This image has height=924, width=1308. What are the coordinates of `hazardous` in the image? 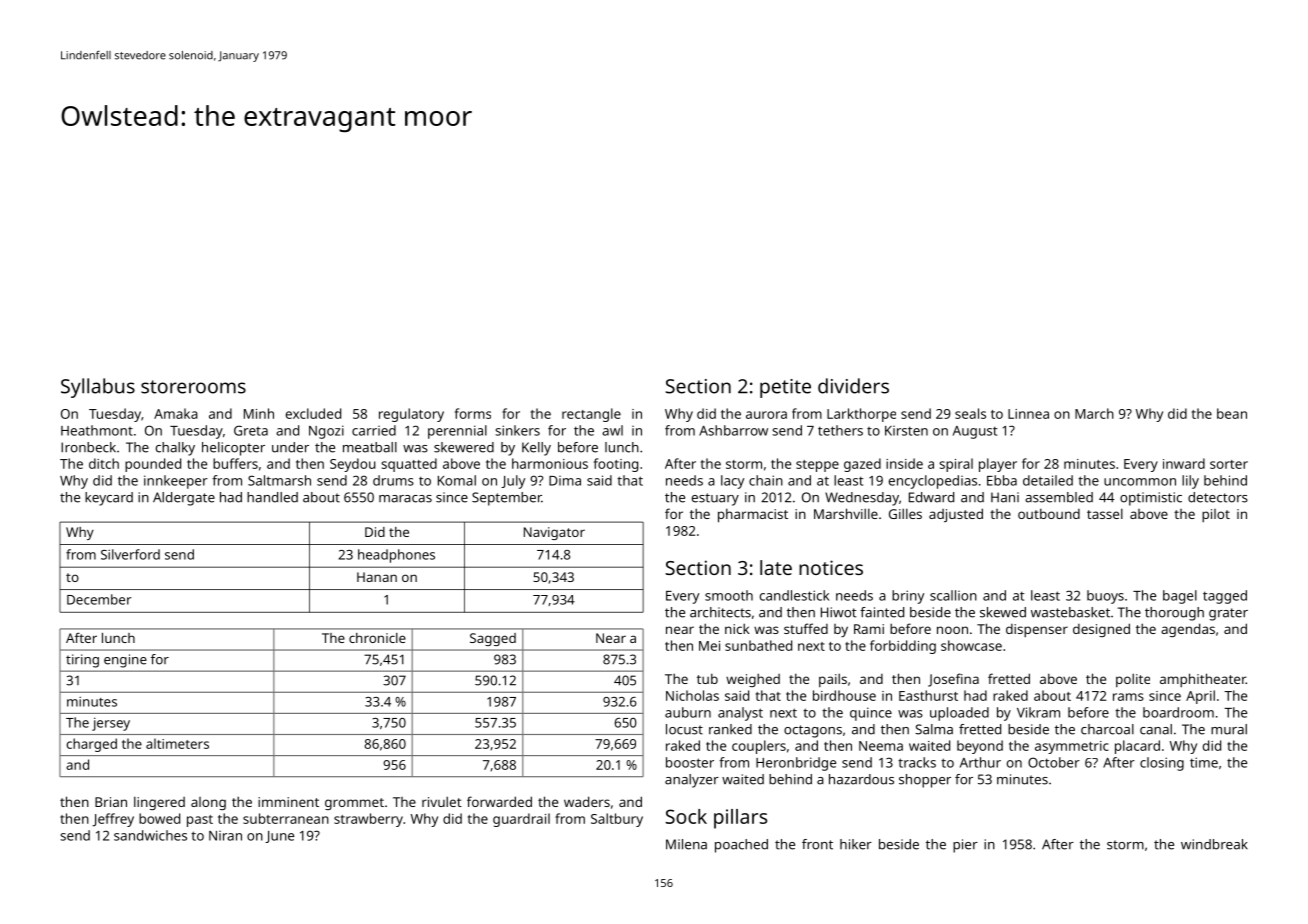 It's located at (861, 779).
